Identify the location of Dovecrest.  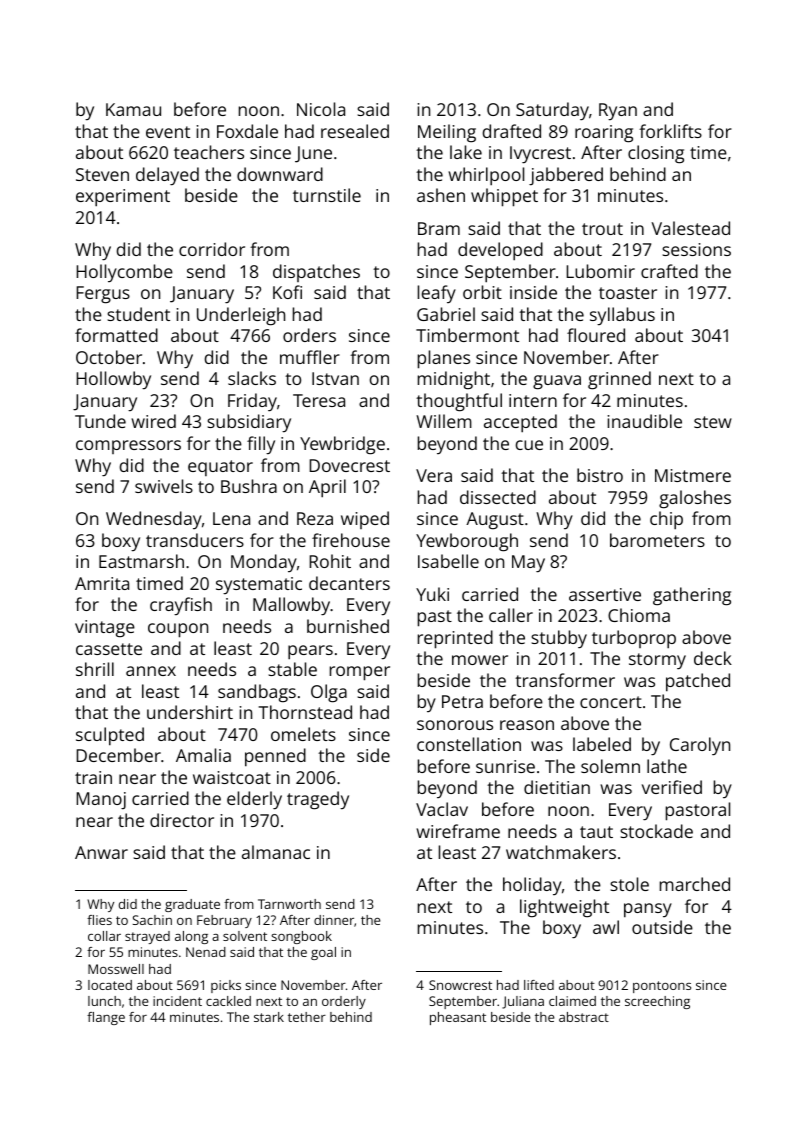
(349, 465).
